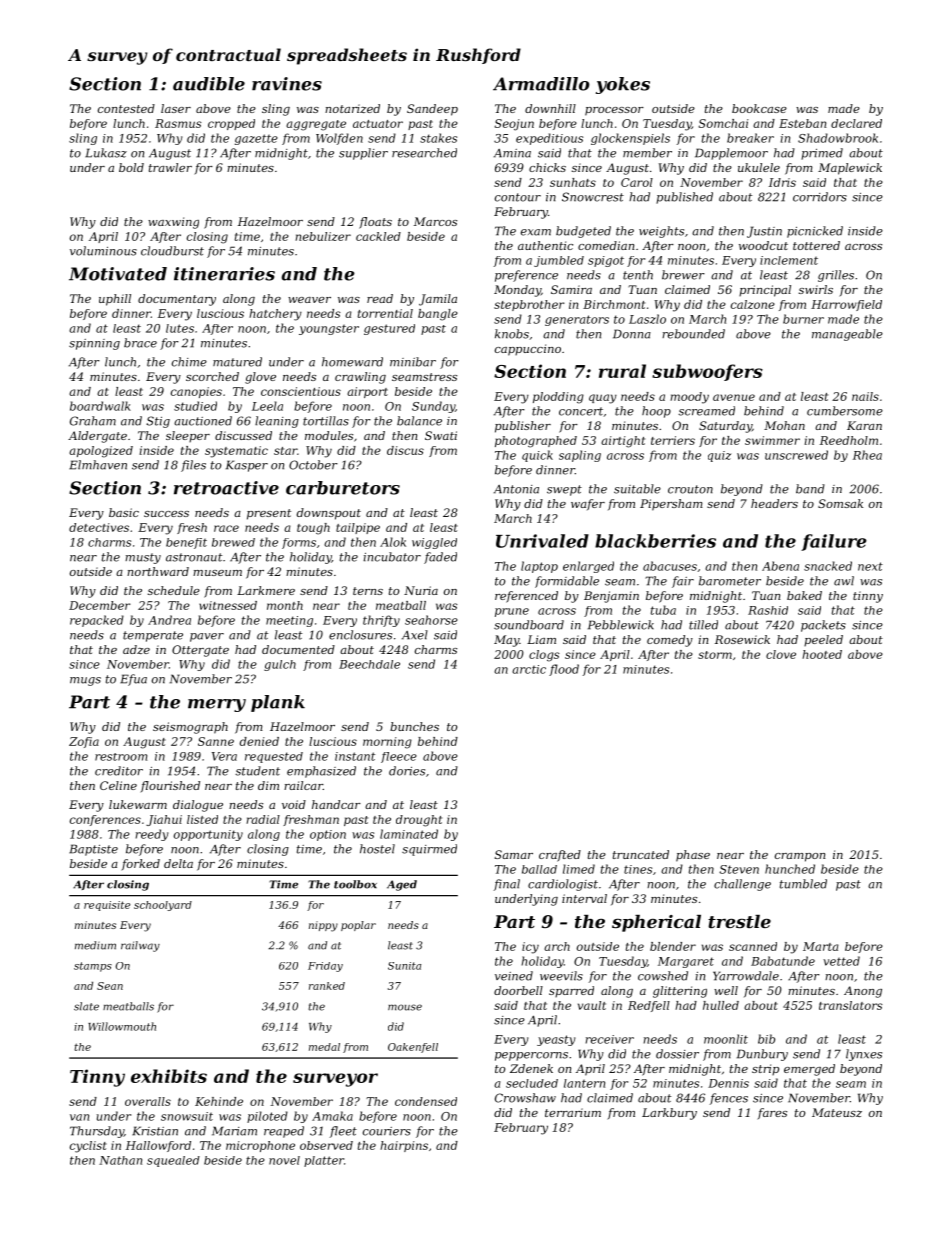 The image size is (952, 1233). What do you see at coordinates (768, 610) in the screenshot?
I see `Rashid` at bounding box center [768, 610].
